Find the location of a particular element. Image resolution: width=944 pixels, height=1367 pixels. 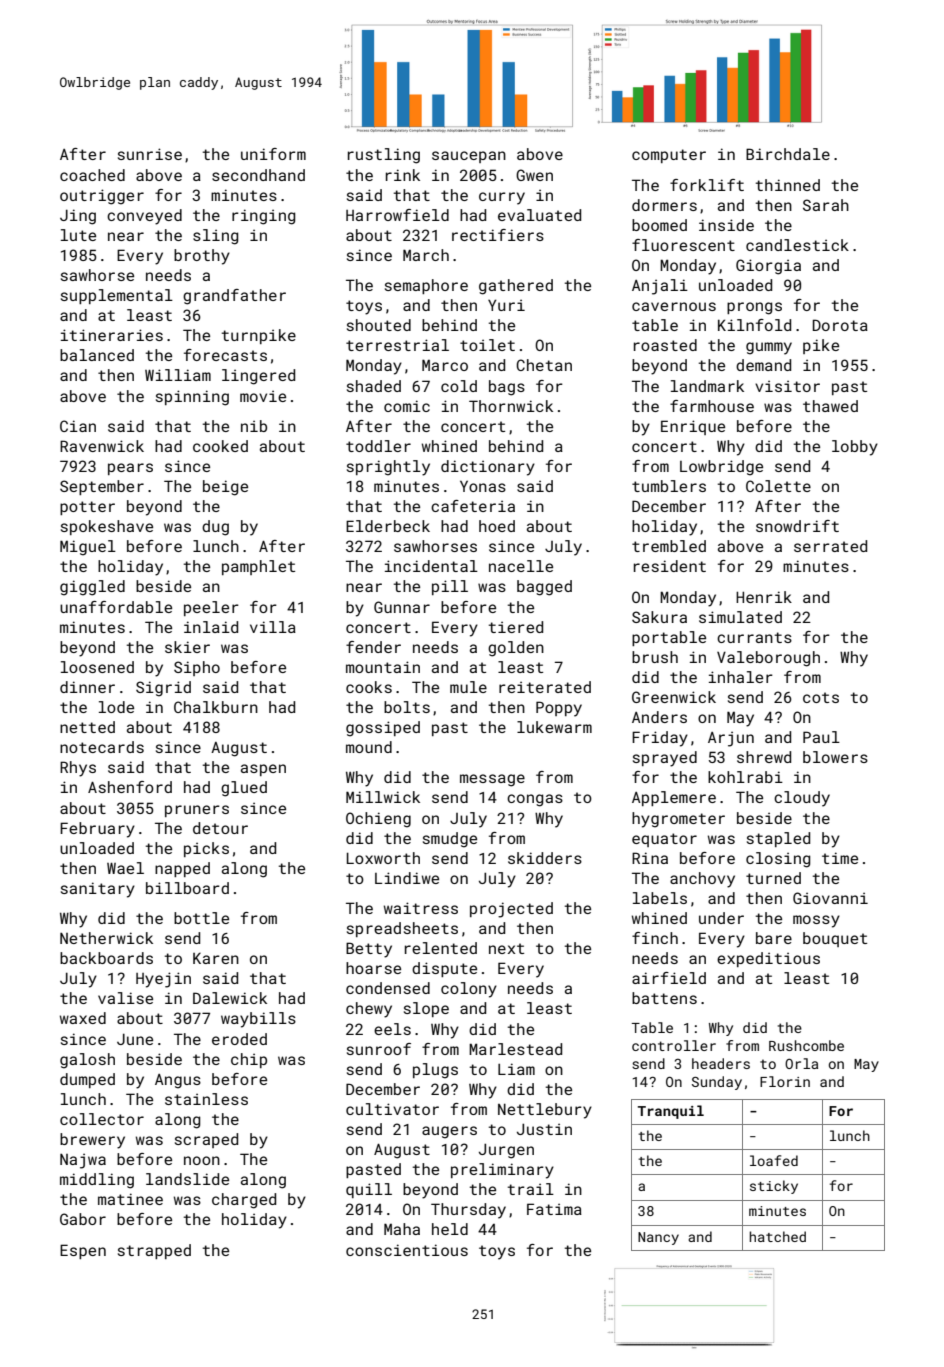

serrated is located at coordinates (830, 546).
